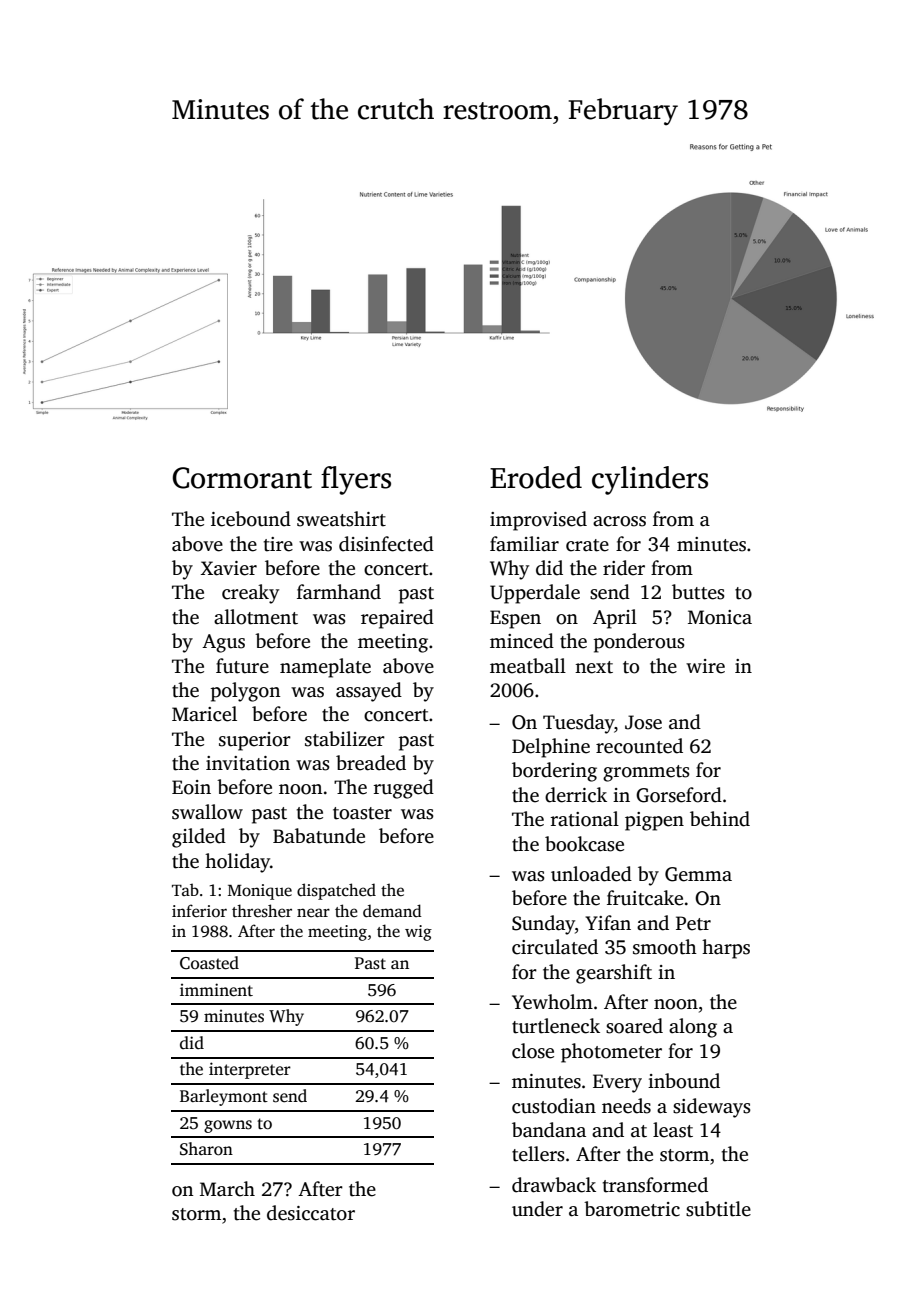 The image size is (924, 1311). Describe the element at coordinates (369, 692) in the screenshot. I see `assayed` at that location.
